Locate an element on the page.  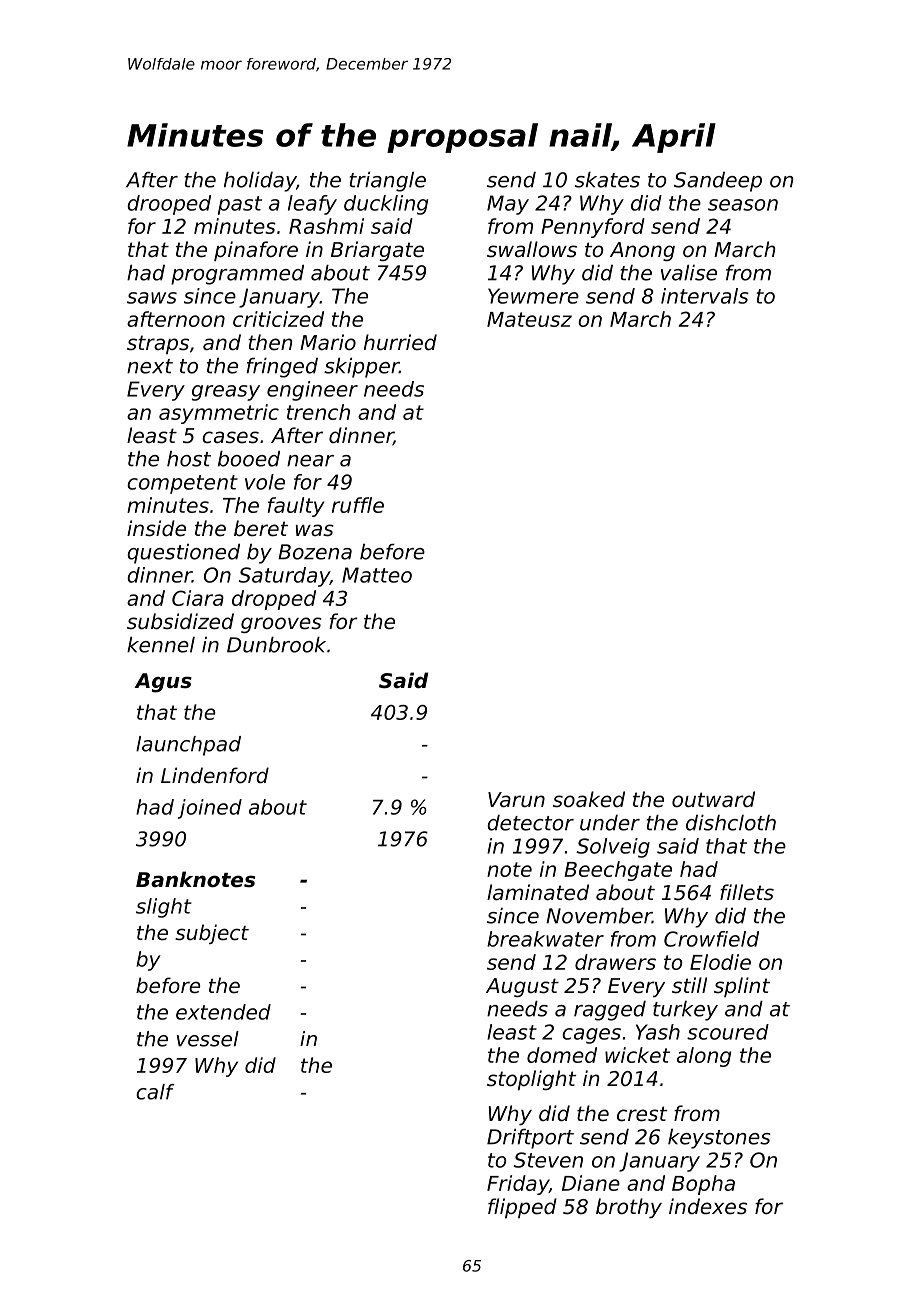
skates is located at coordinates (607, 180).
